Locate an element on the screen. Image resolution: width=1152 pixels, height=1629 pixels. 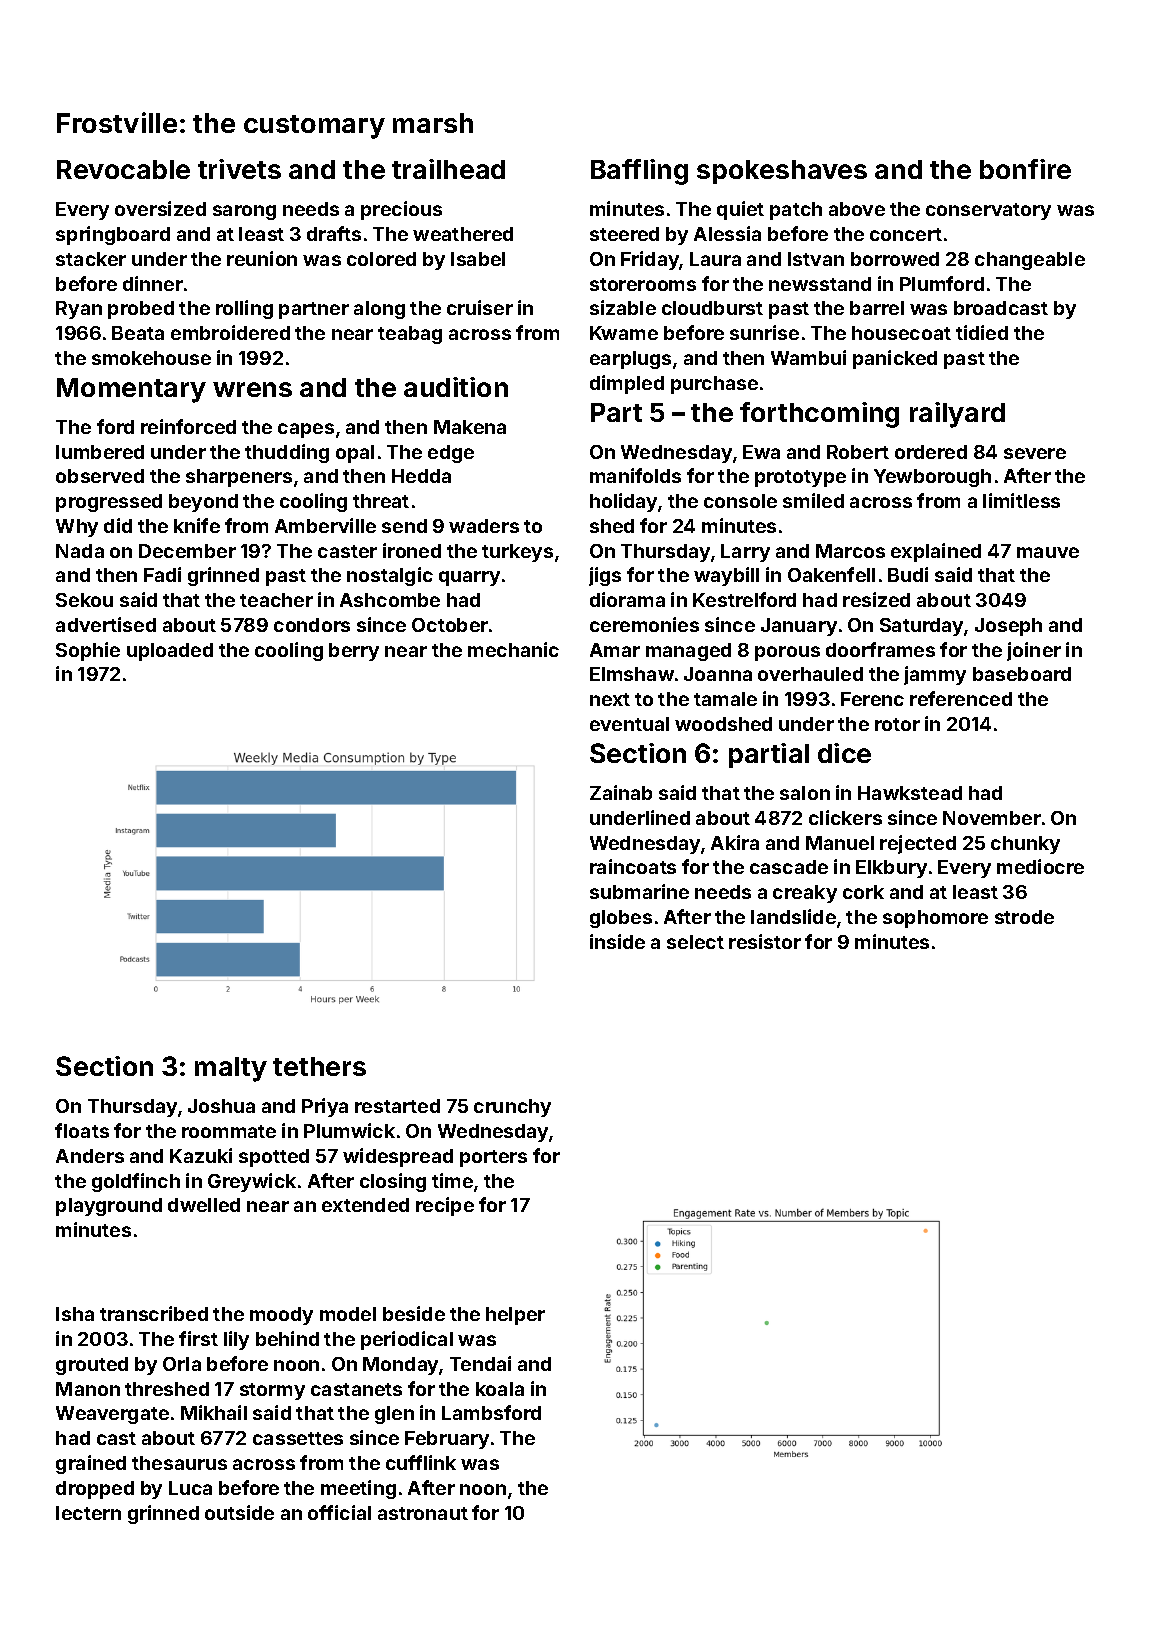
crunchy is located at coordinates (512, 1108).
